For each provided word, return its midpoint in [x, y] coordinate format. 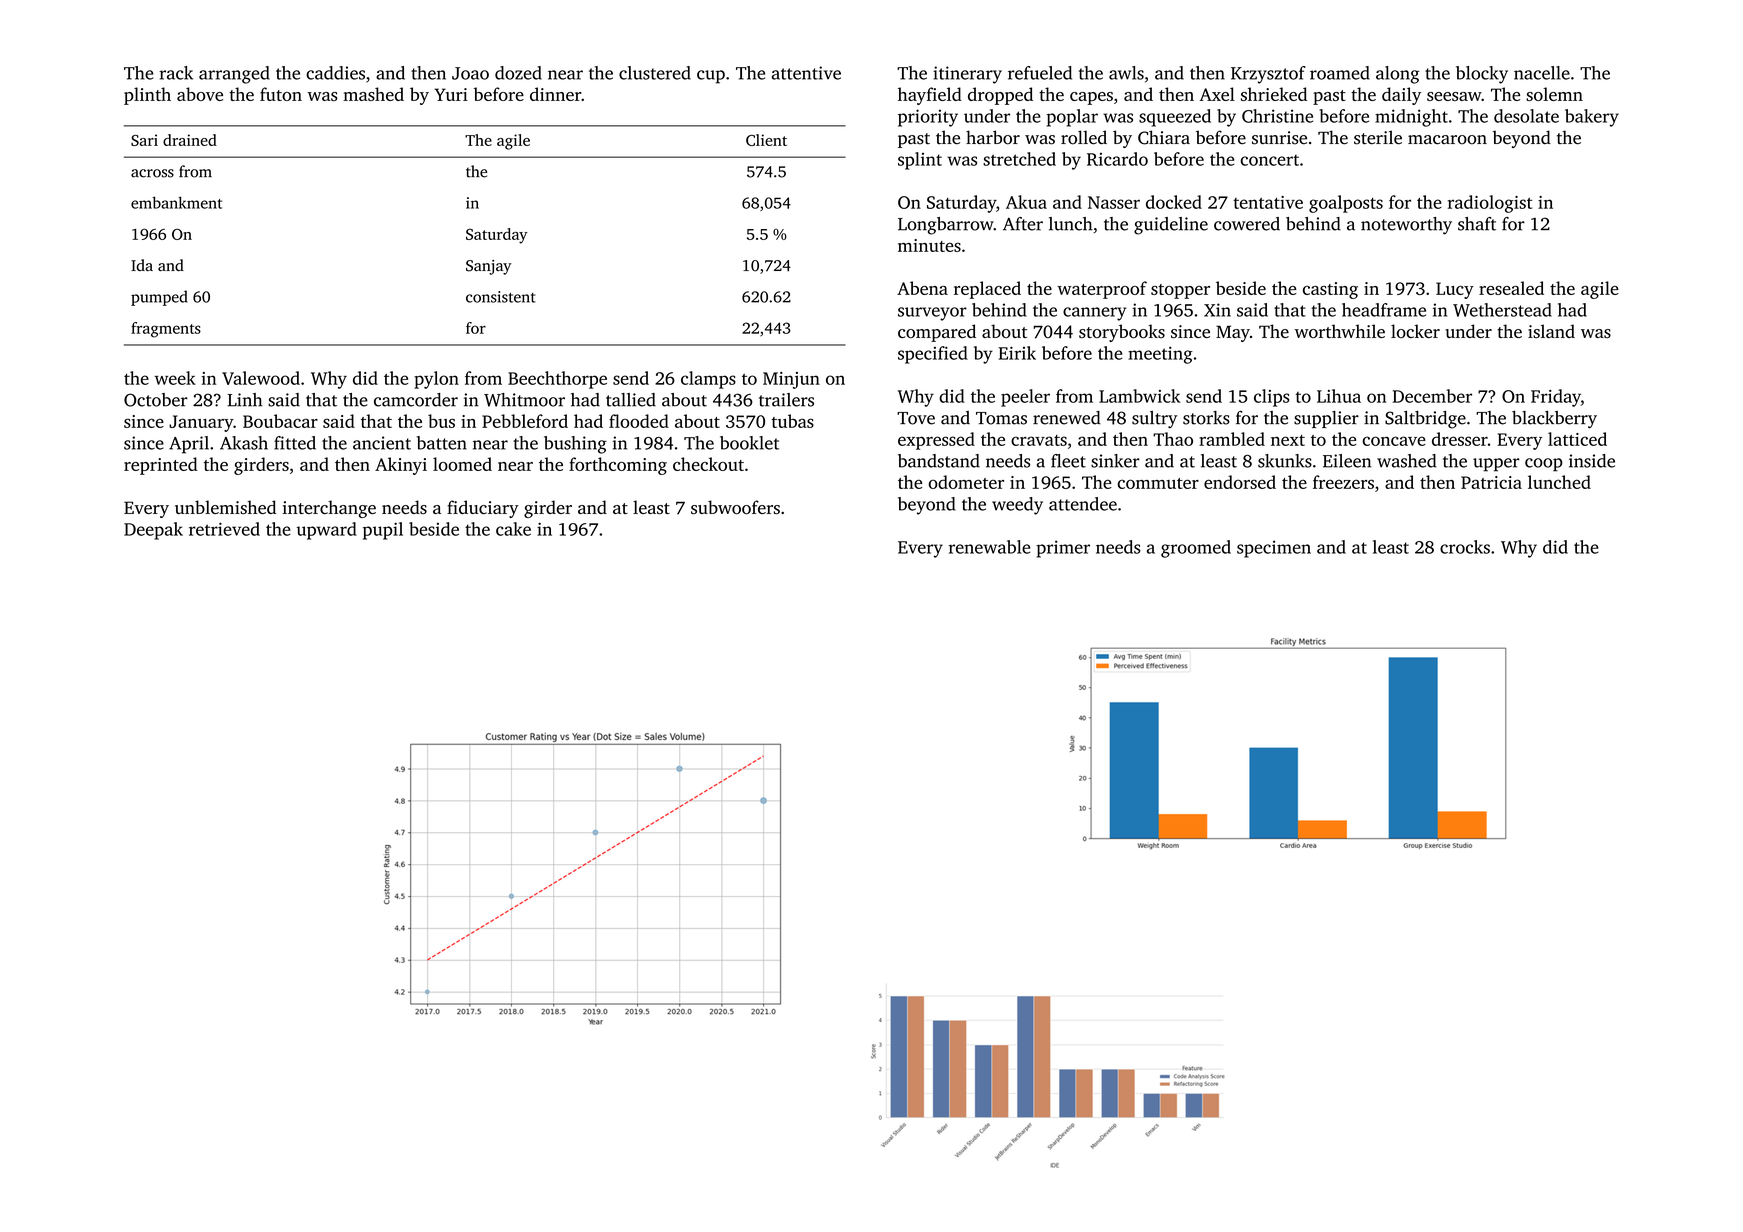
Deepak [153, 531]
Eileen [1347, 461]
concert [1270, 160]
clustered [655, 73]
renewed [1067, 418]
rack [176, 73]
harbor [993, 137]
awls [1126, 73]
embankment [176, 202]
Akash [244, 443]
